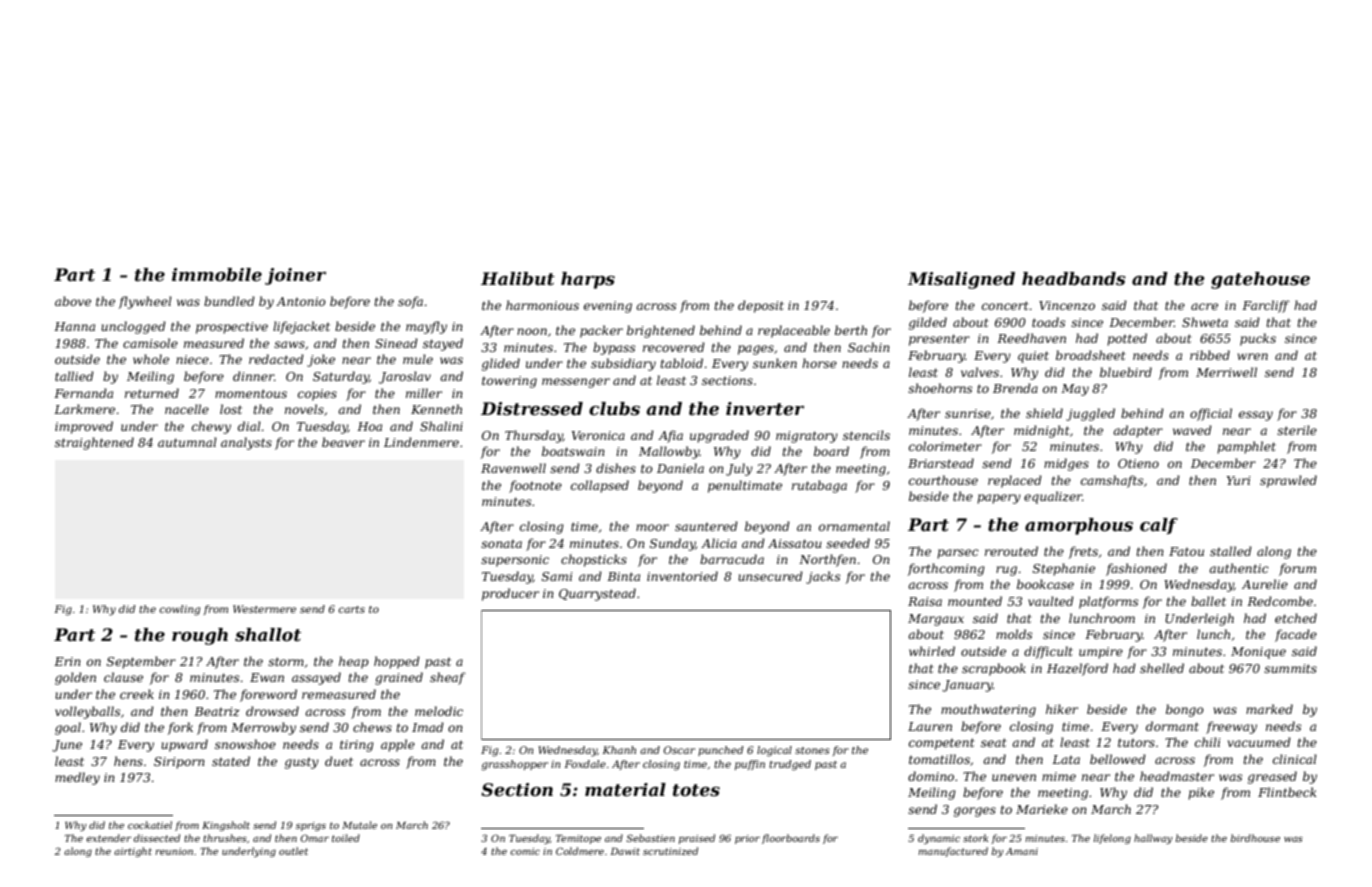 The height and width of the document is (887, 1372). I want to click on sheaf, so click(448, 678).
